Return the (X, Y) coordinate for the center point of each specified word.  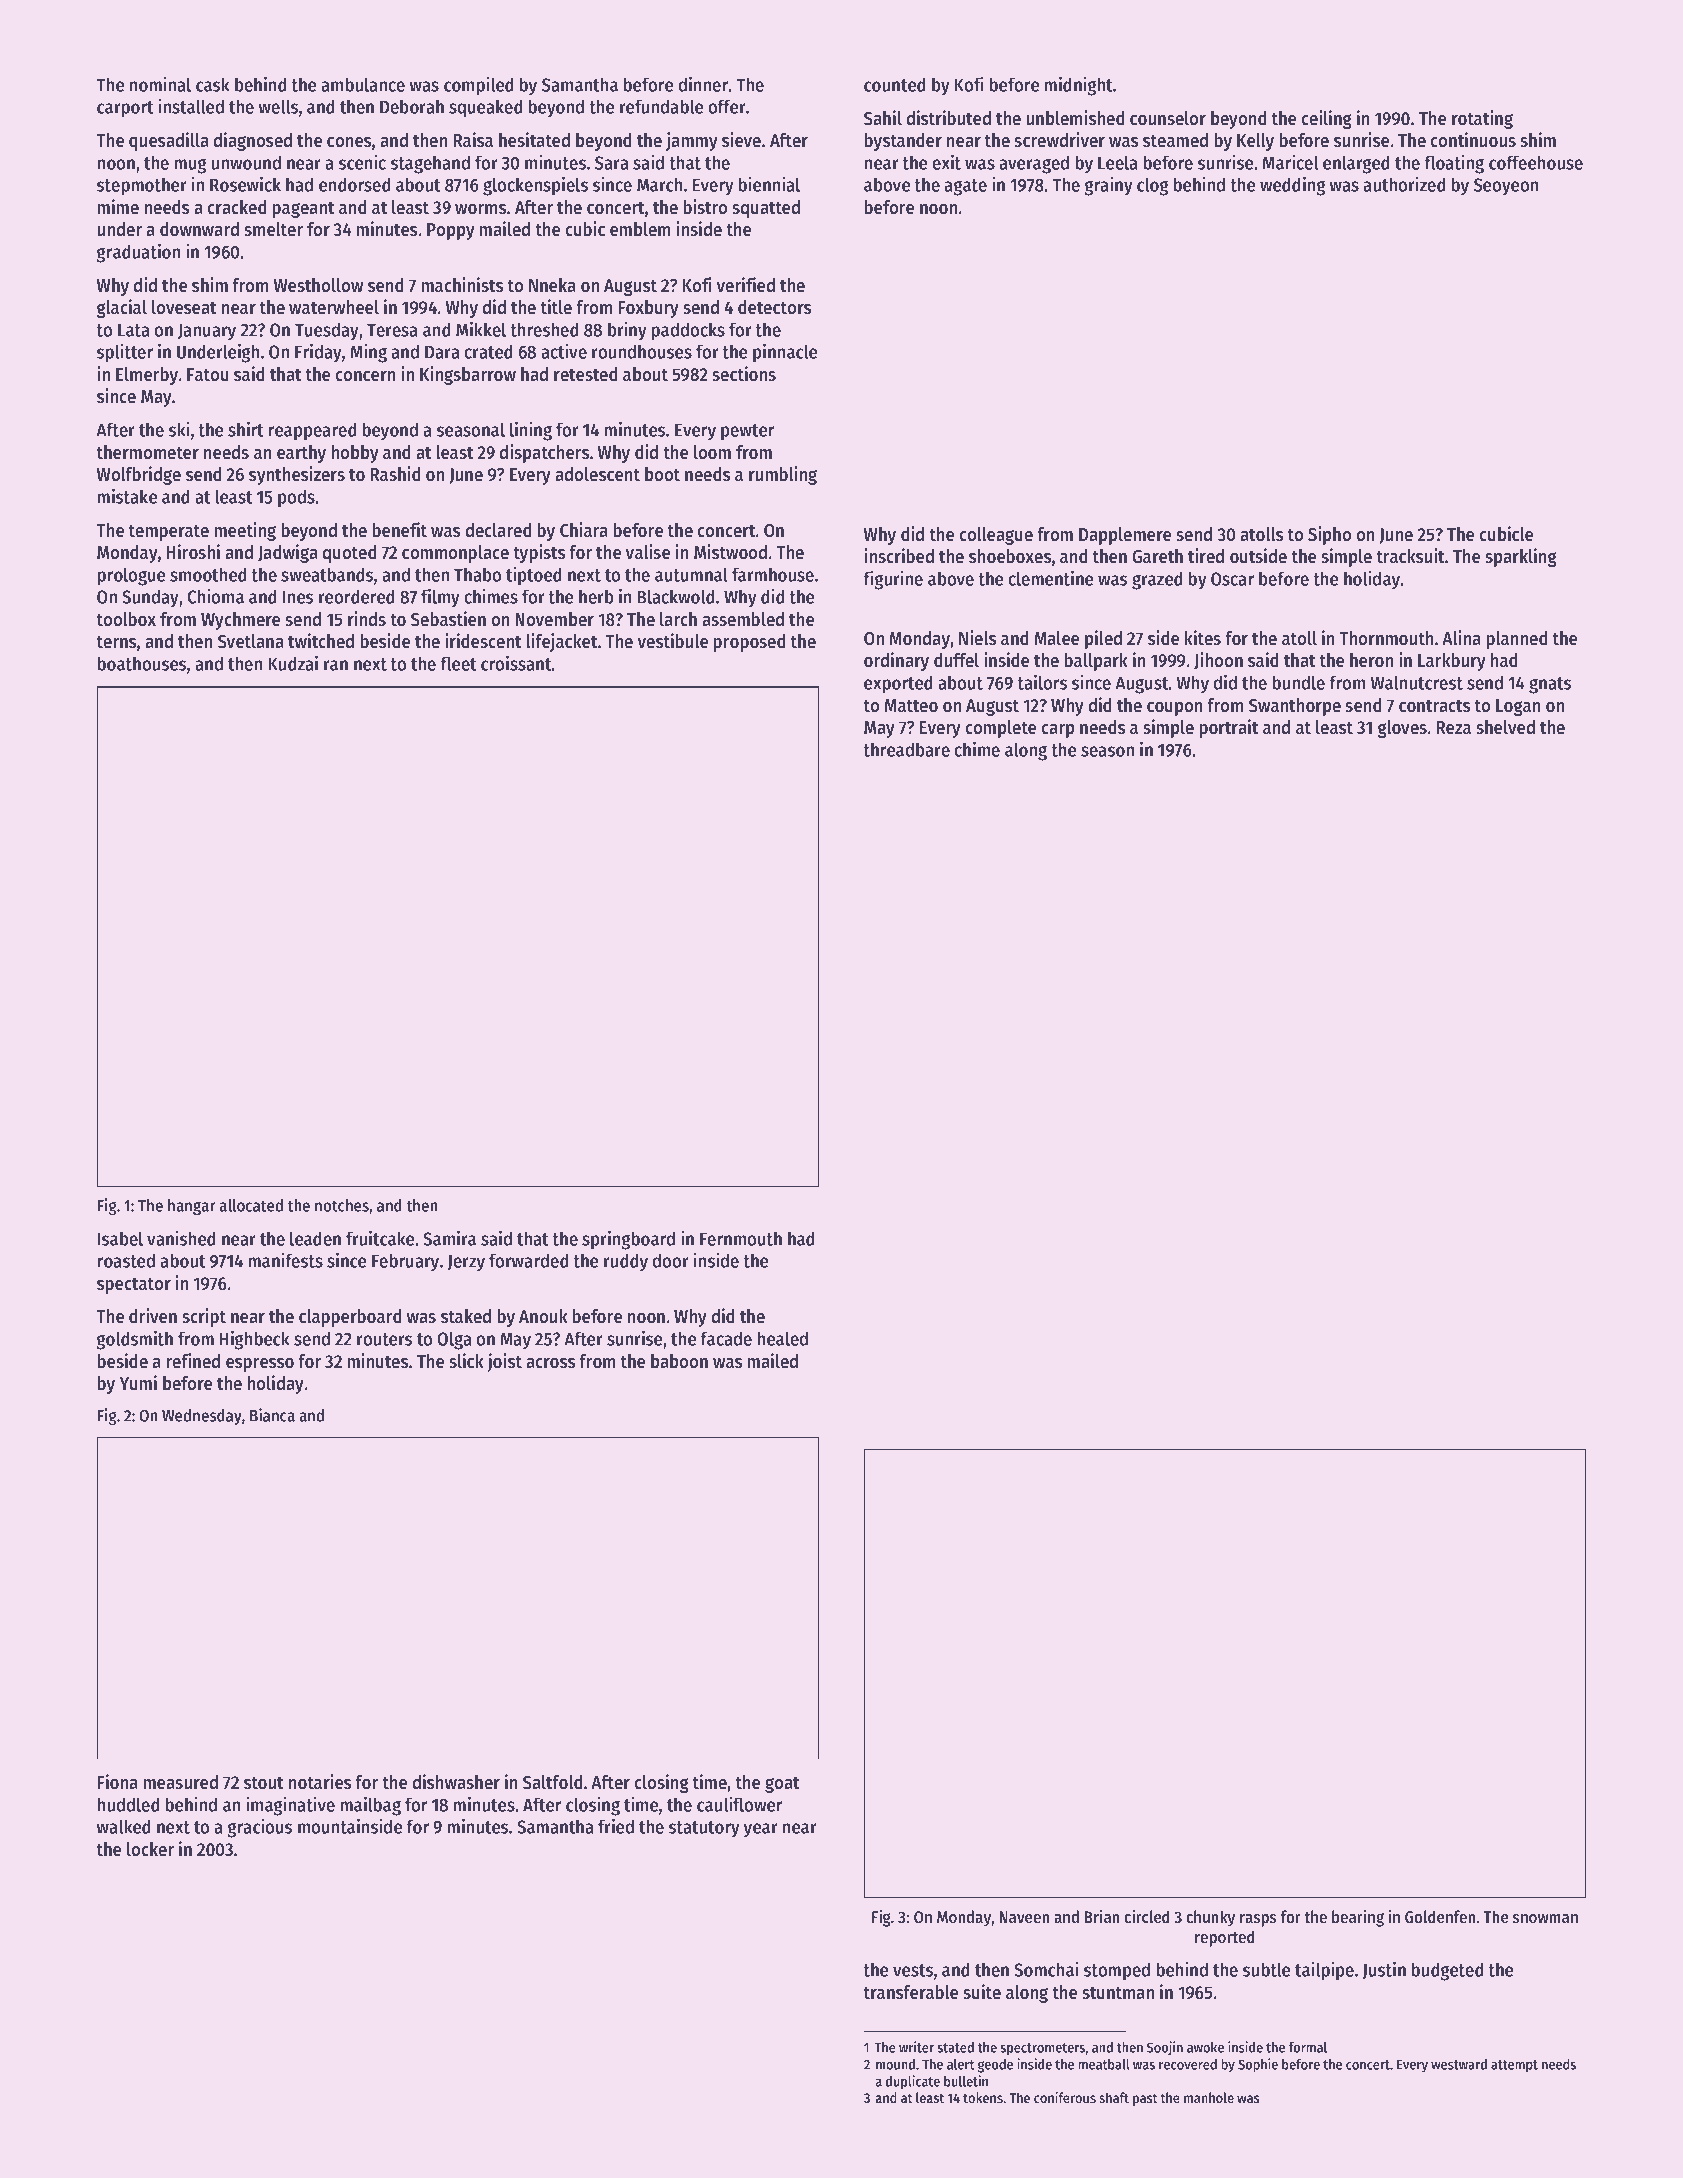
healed (782, 1338)
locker (150, 1849)
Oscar (1232, 579)
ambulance (363, 84)
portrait (1228, 728)
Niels (977, 638)
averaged (1034, 164)
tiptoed (534, 576)
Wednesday (202, 1417)
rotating (1482, 119)
